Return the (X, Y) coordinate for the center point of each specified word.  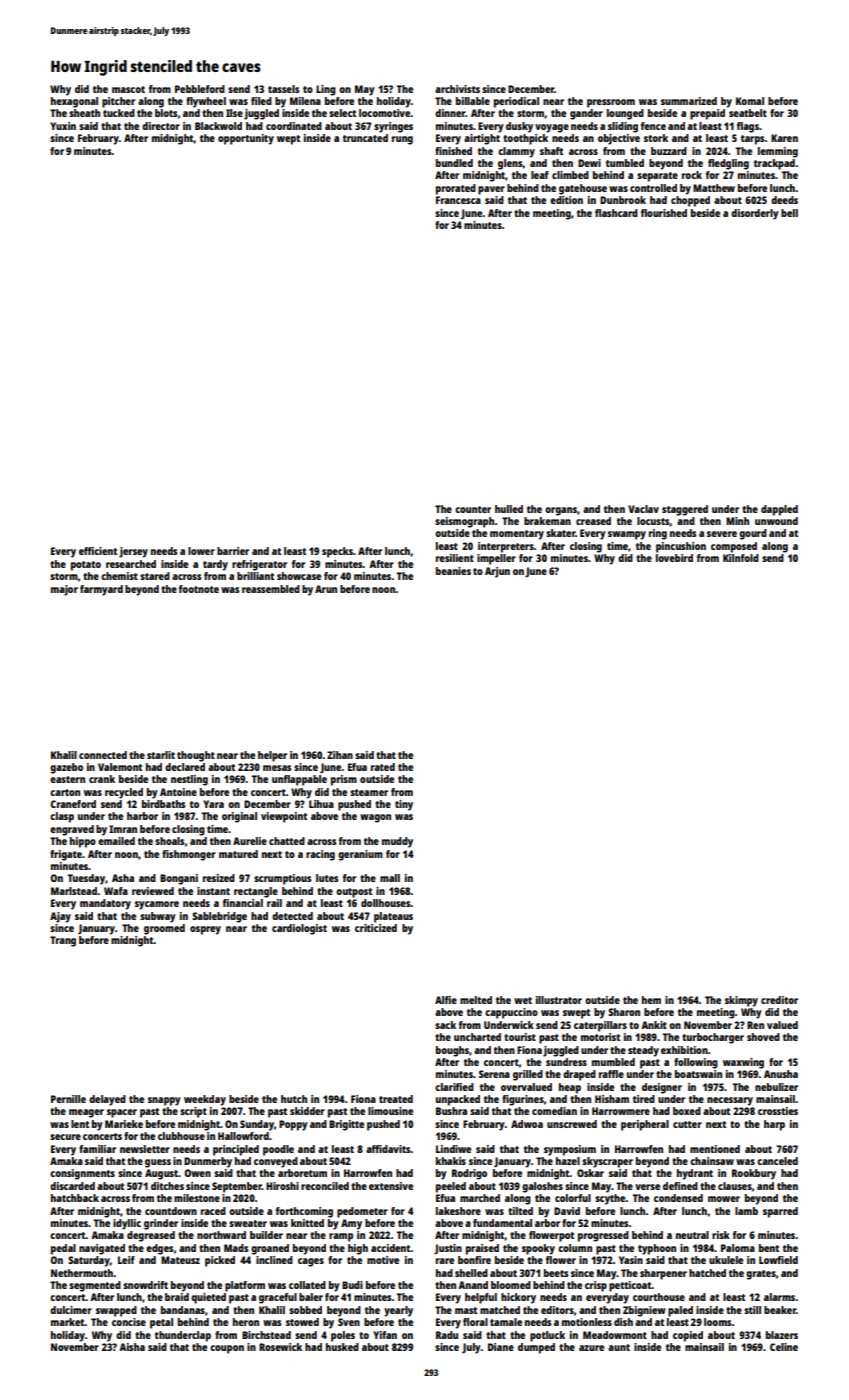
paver (491, 190)
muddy (397, 842)
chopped (690, 201)
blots (166, 113)
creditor (779, 1000)
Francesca (458, 200)
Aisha (132, 1347)
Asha (123, 878)
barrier (233, 551)
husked (342, 1347)
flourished (664, 213)
